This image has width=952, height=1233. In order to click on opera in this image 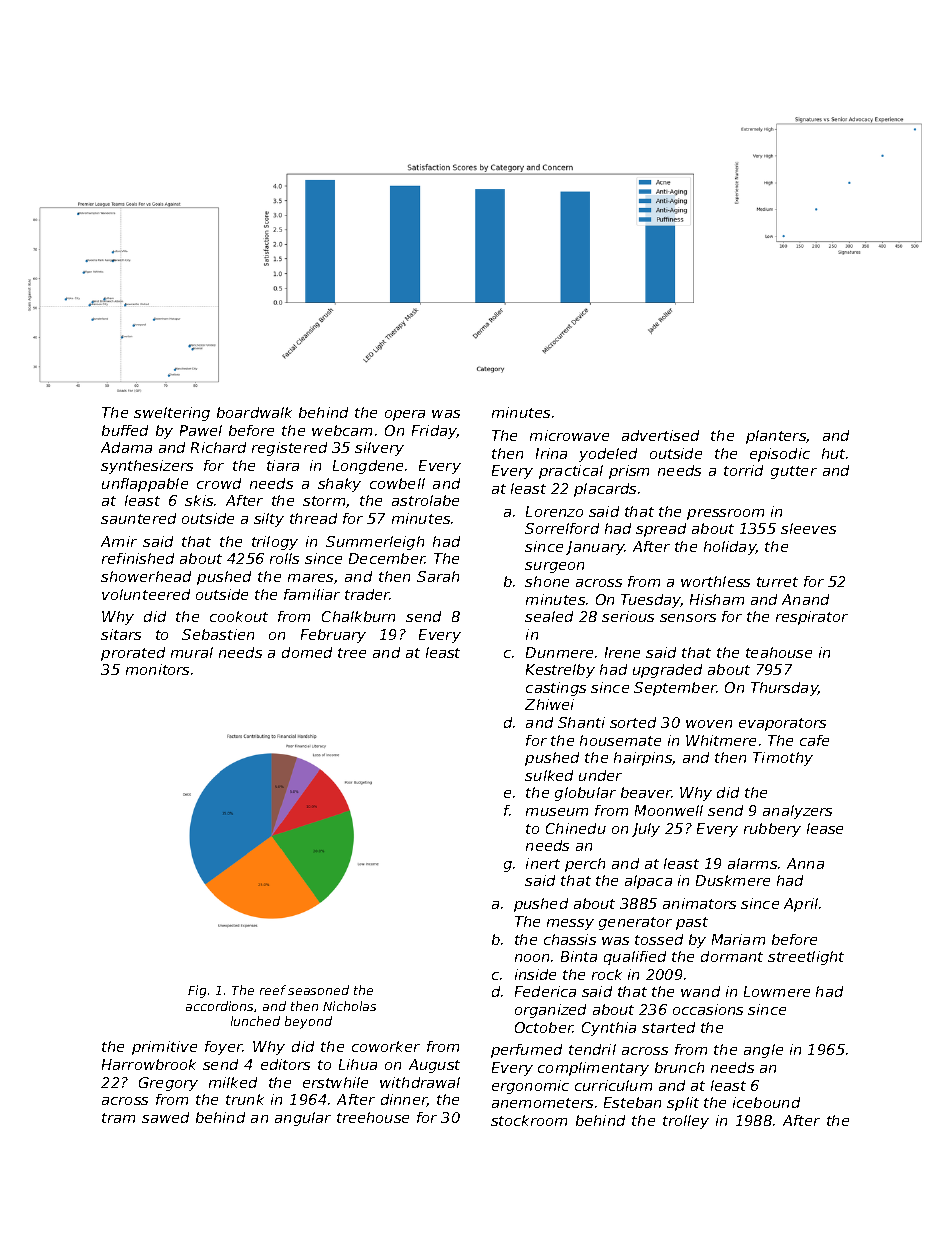, I will do `click(405, 415)`.
